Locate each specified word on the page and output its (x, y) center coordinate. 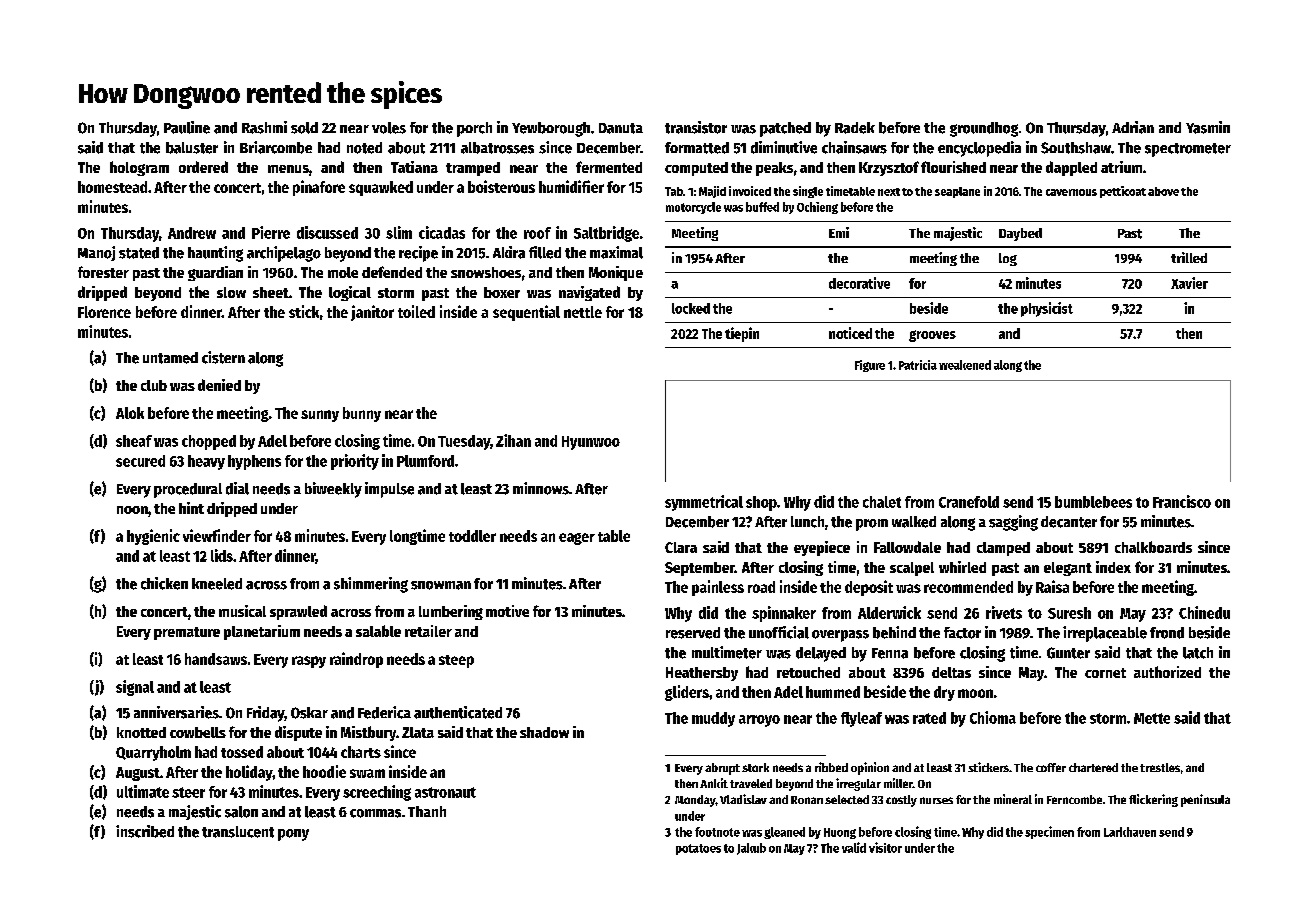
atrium (1121, 167)
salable (378, 631)
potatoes (698, 849)
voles (389, 128)
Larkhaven (1130, 832)
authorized (1167, 672)
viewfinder (217, 535)
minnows (541, 488)
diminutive (784, 147)
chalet (882, 502)
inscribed (145, 831)
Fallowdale (907, 547)
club (154, 385)
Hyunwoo (591, 443)
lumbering (451, 612)
